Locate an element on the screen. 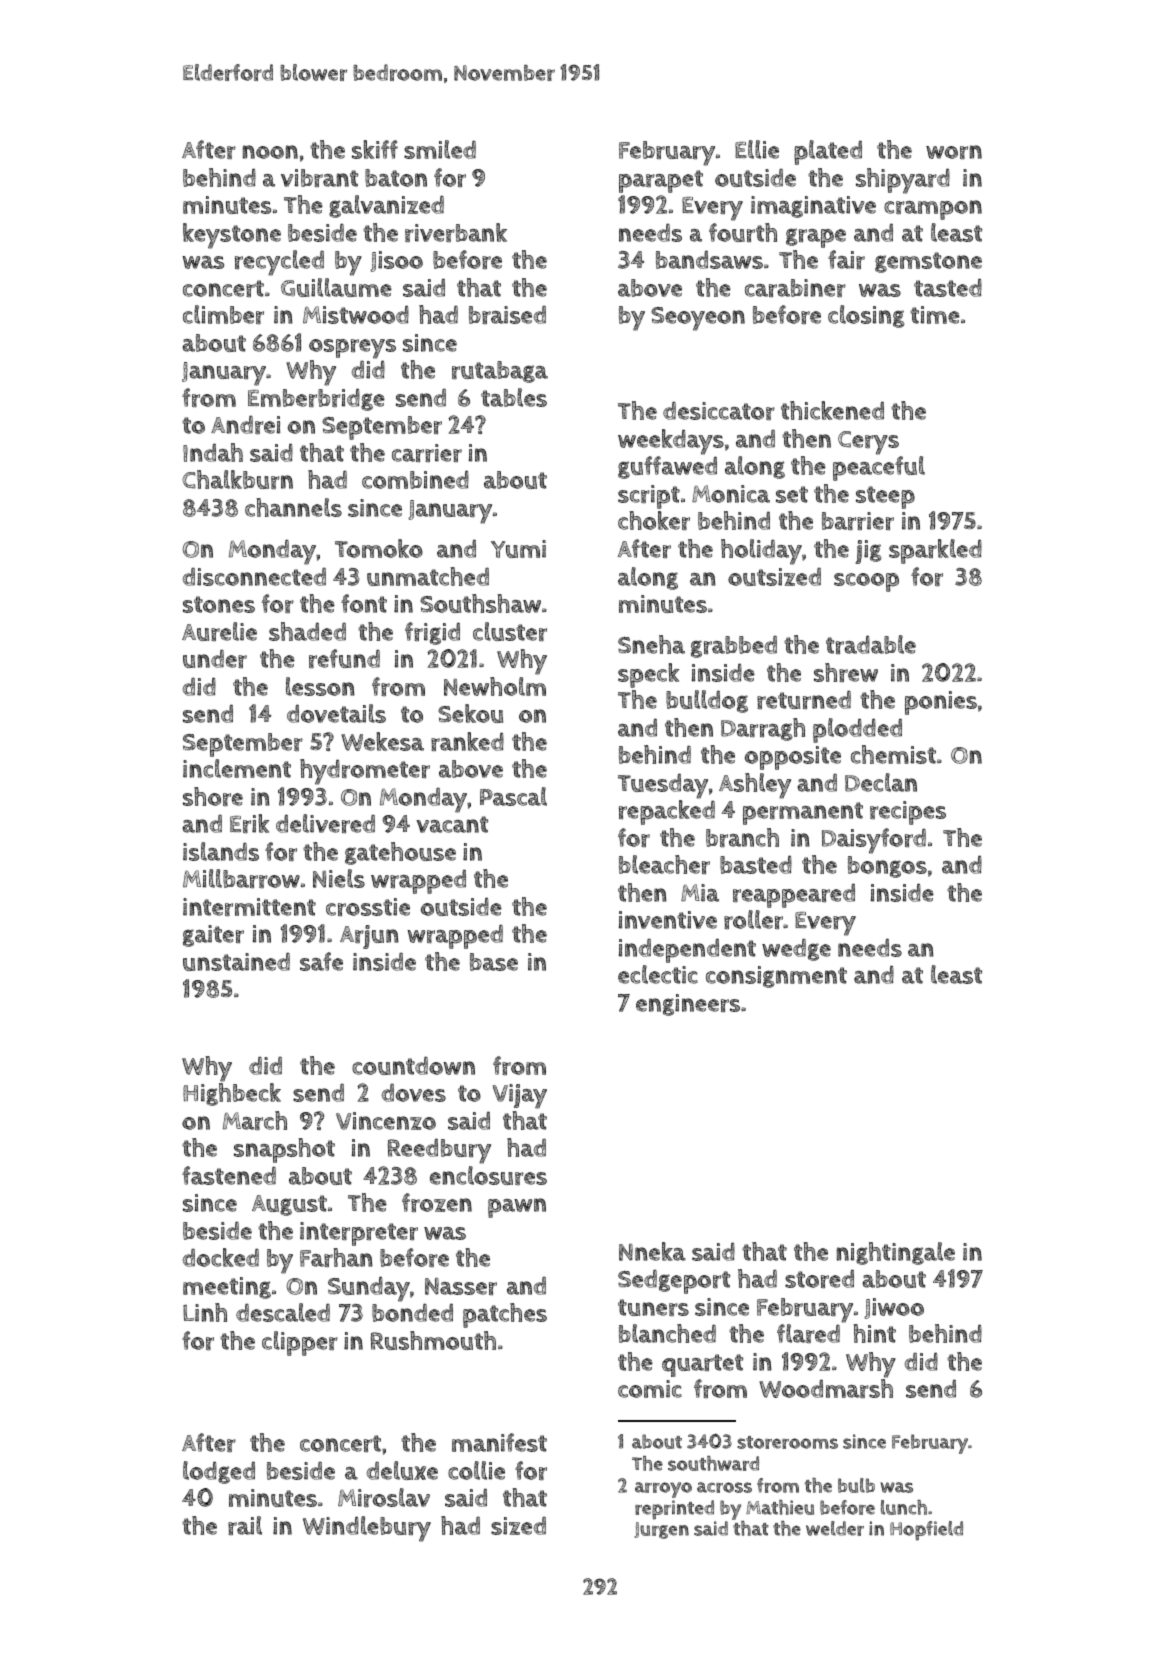 This screenshot has height=1654, width=1165. Hopfield is located at coordinates (926, 1531).
